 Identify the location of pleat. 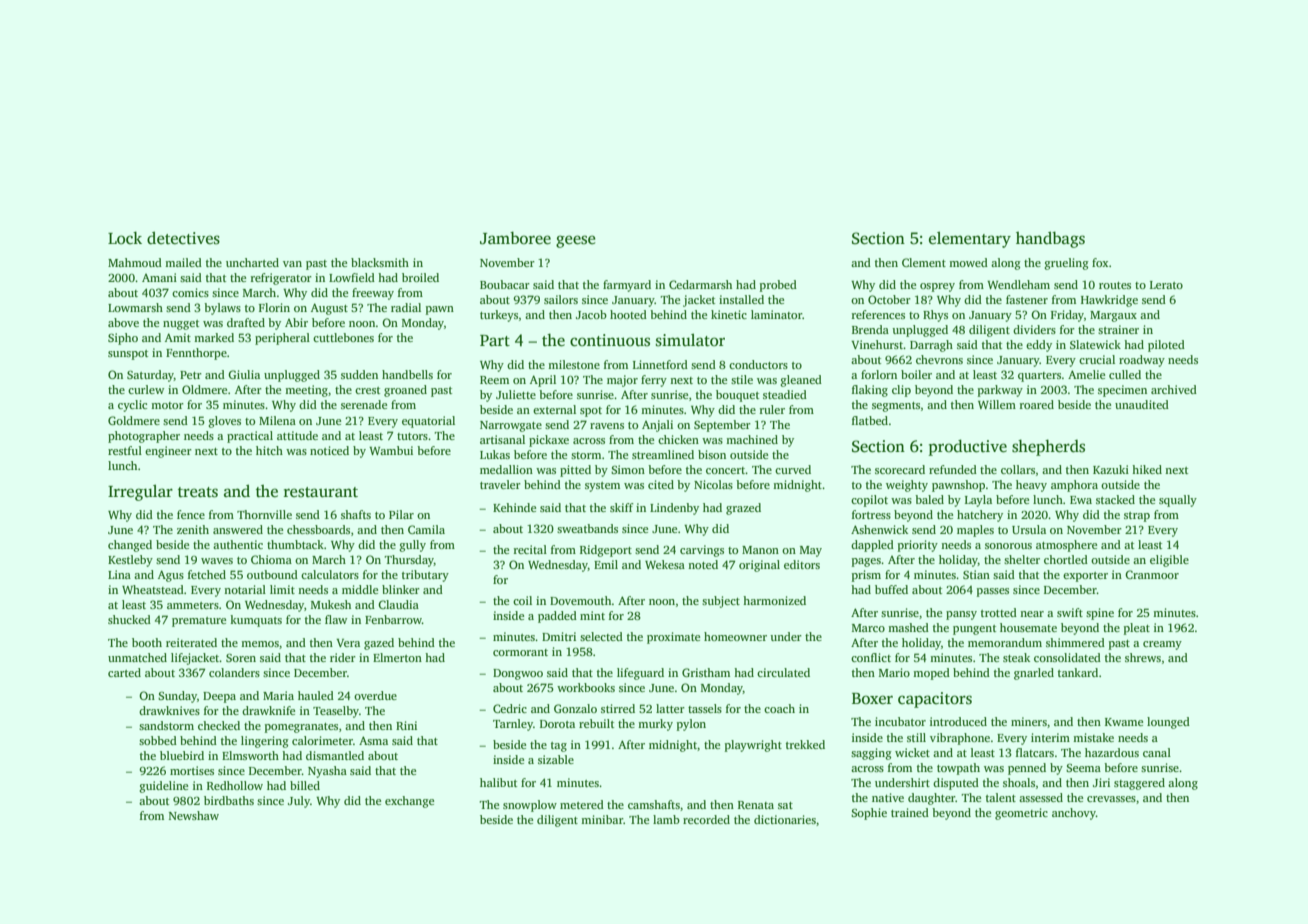
(1137, 629).
